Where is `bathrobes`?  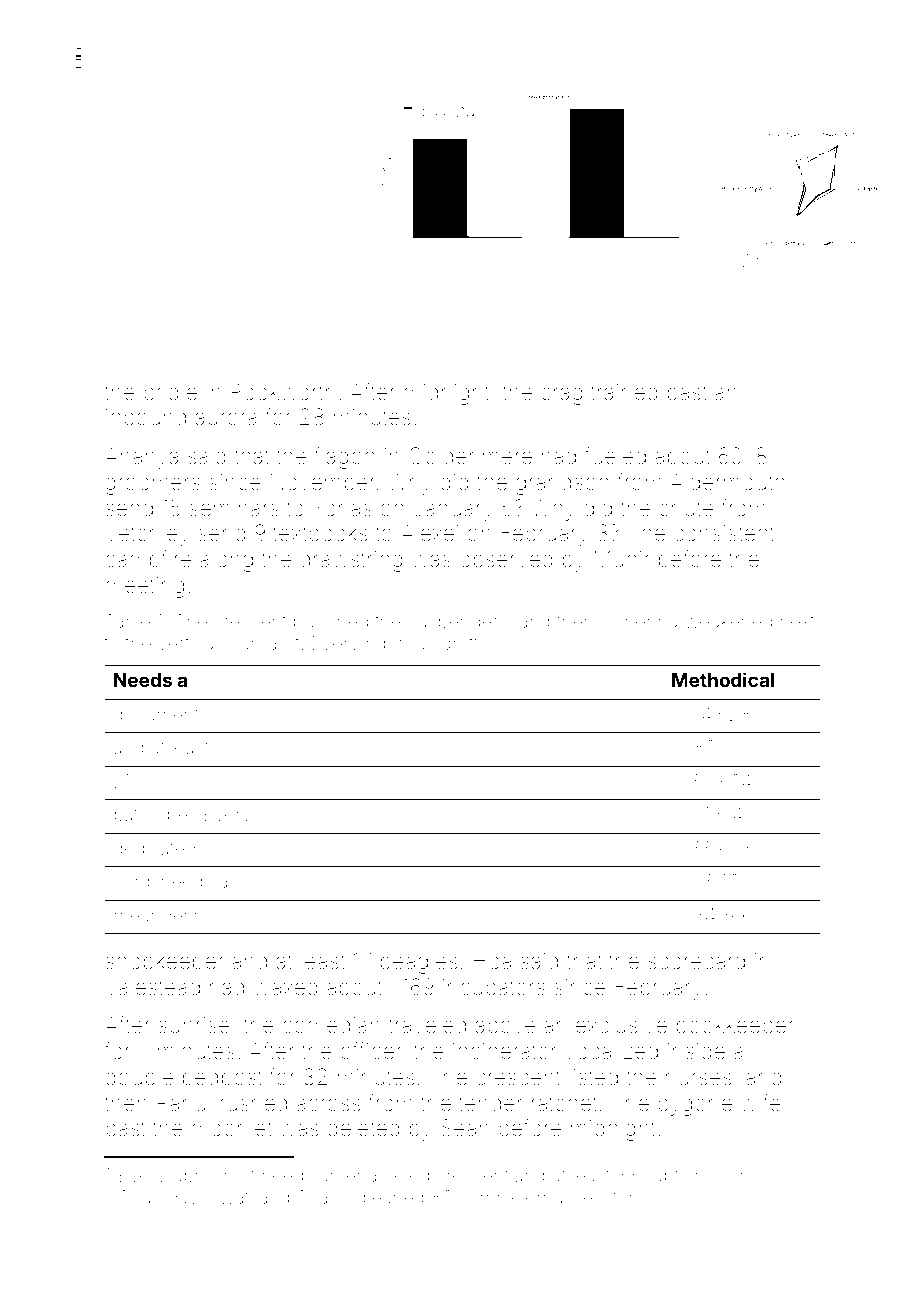
bathrobes is located at coordinates (155, 814).
